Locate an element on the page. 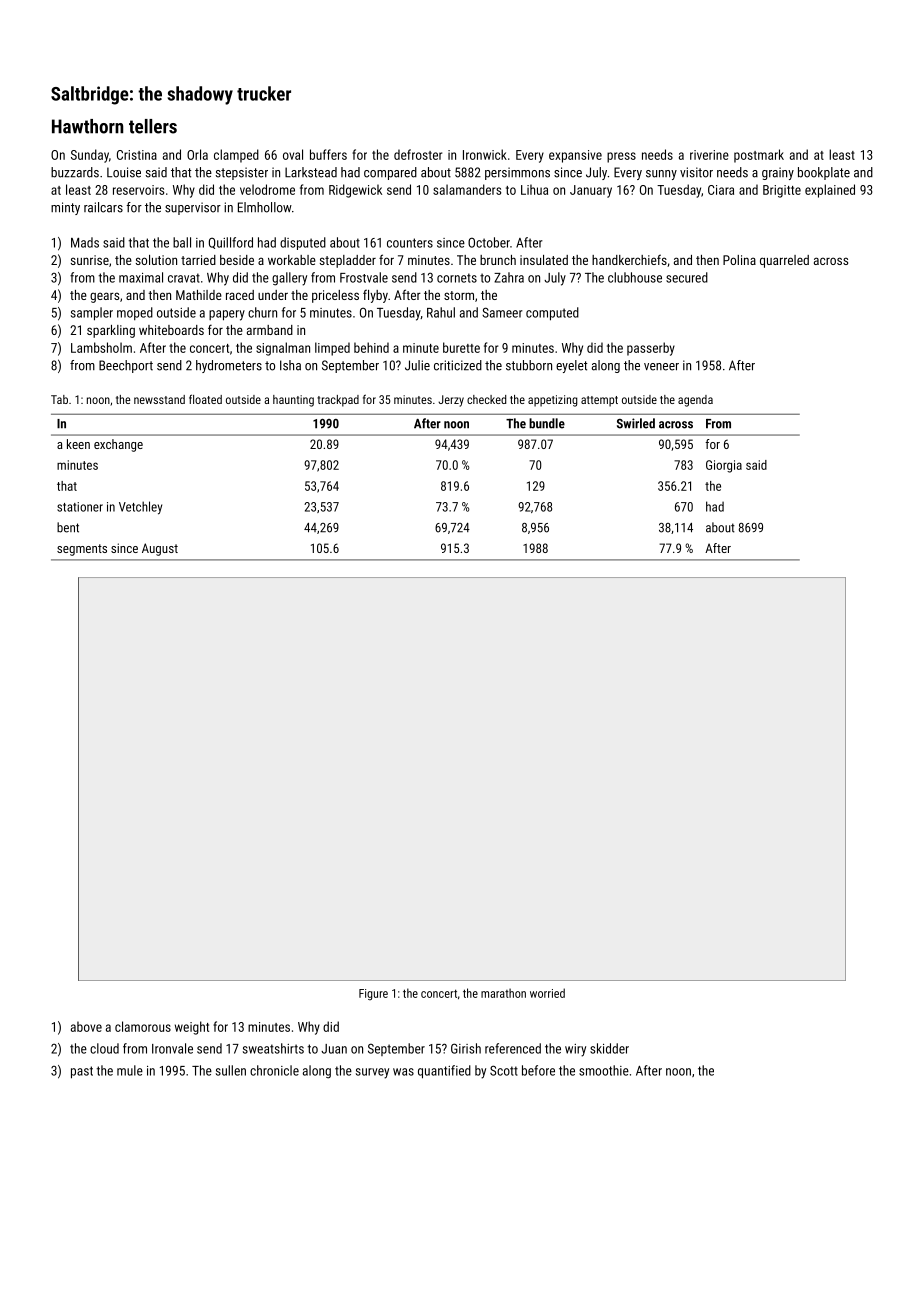  brunch is located at coordinates (498, 260).
